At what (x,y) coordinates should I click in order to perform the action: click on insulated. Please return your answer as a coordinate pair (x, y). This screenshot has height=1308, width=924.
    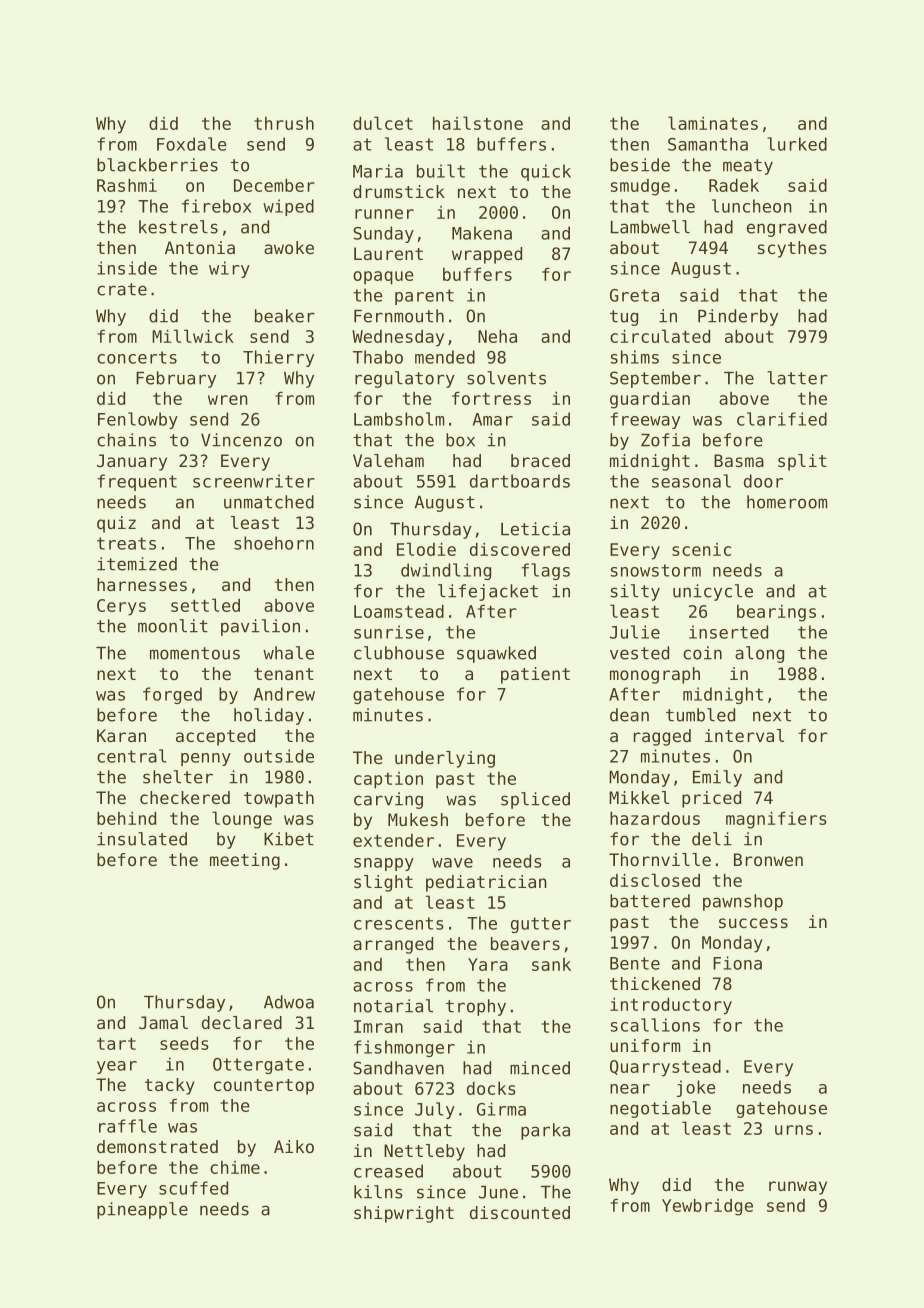
    Looking at the image, I should click on (142, 839).
